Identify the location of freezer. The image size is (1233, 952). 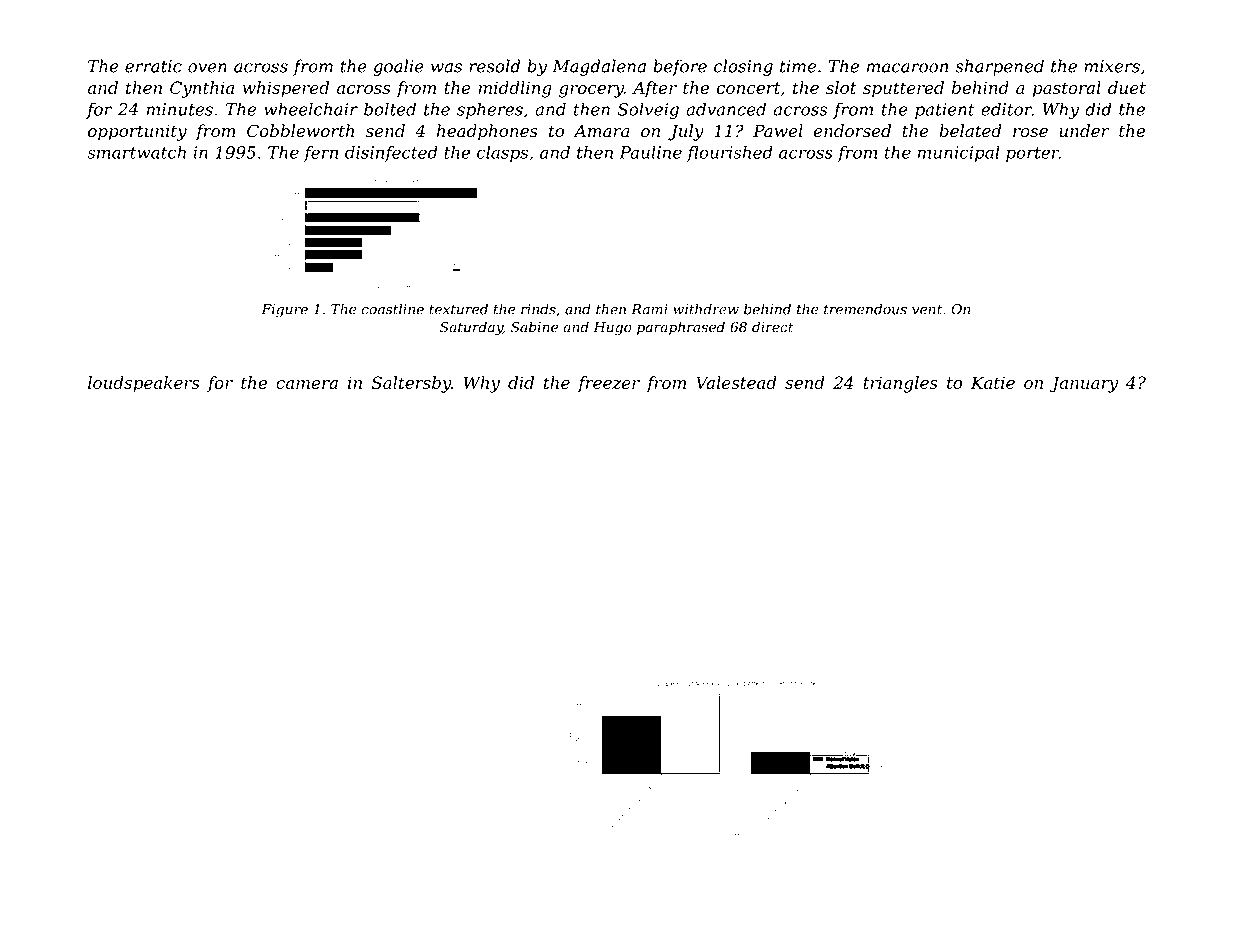
(608, 384).
